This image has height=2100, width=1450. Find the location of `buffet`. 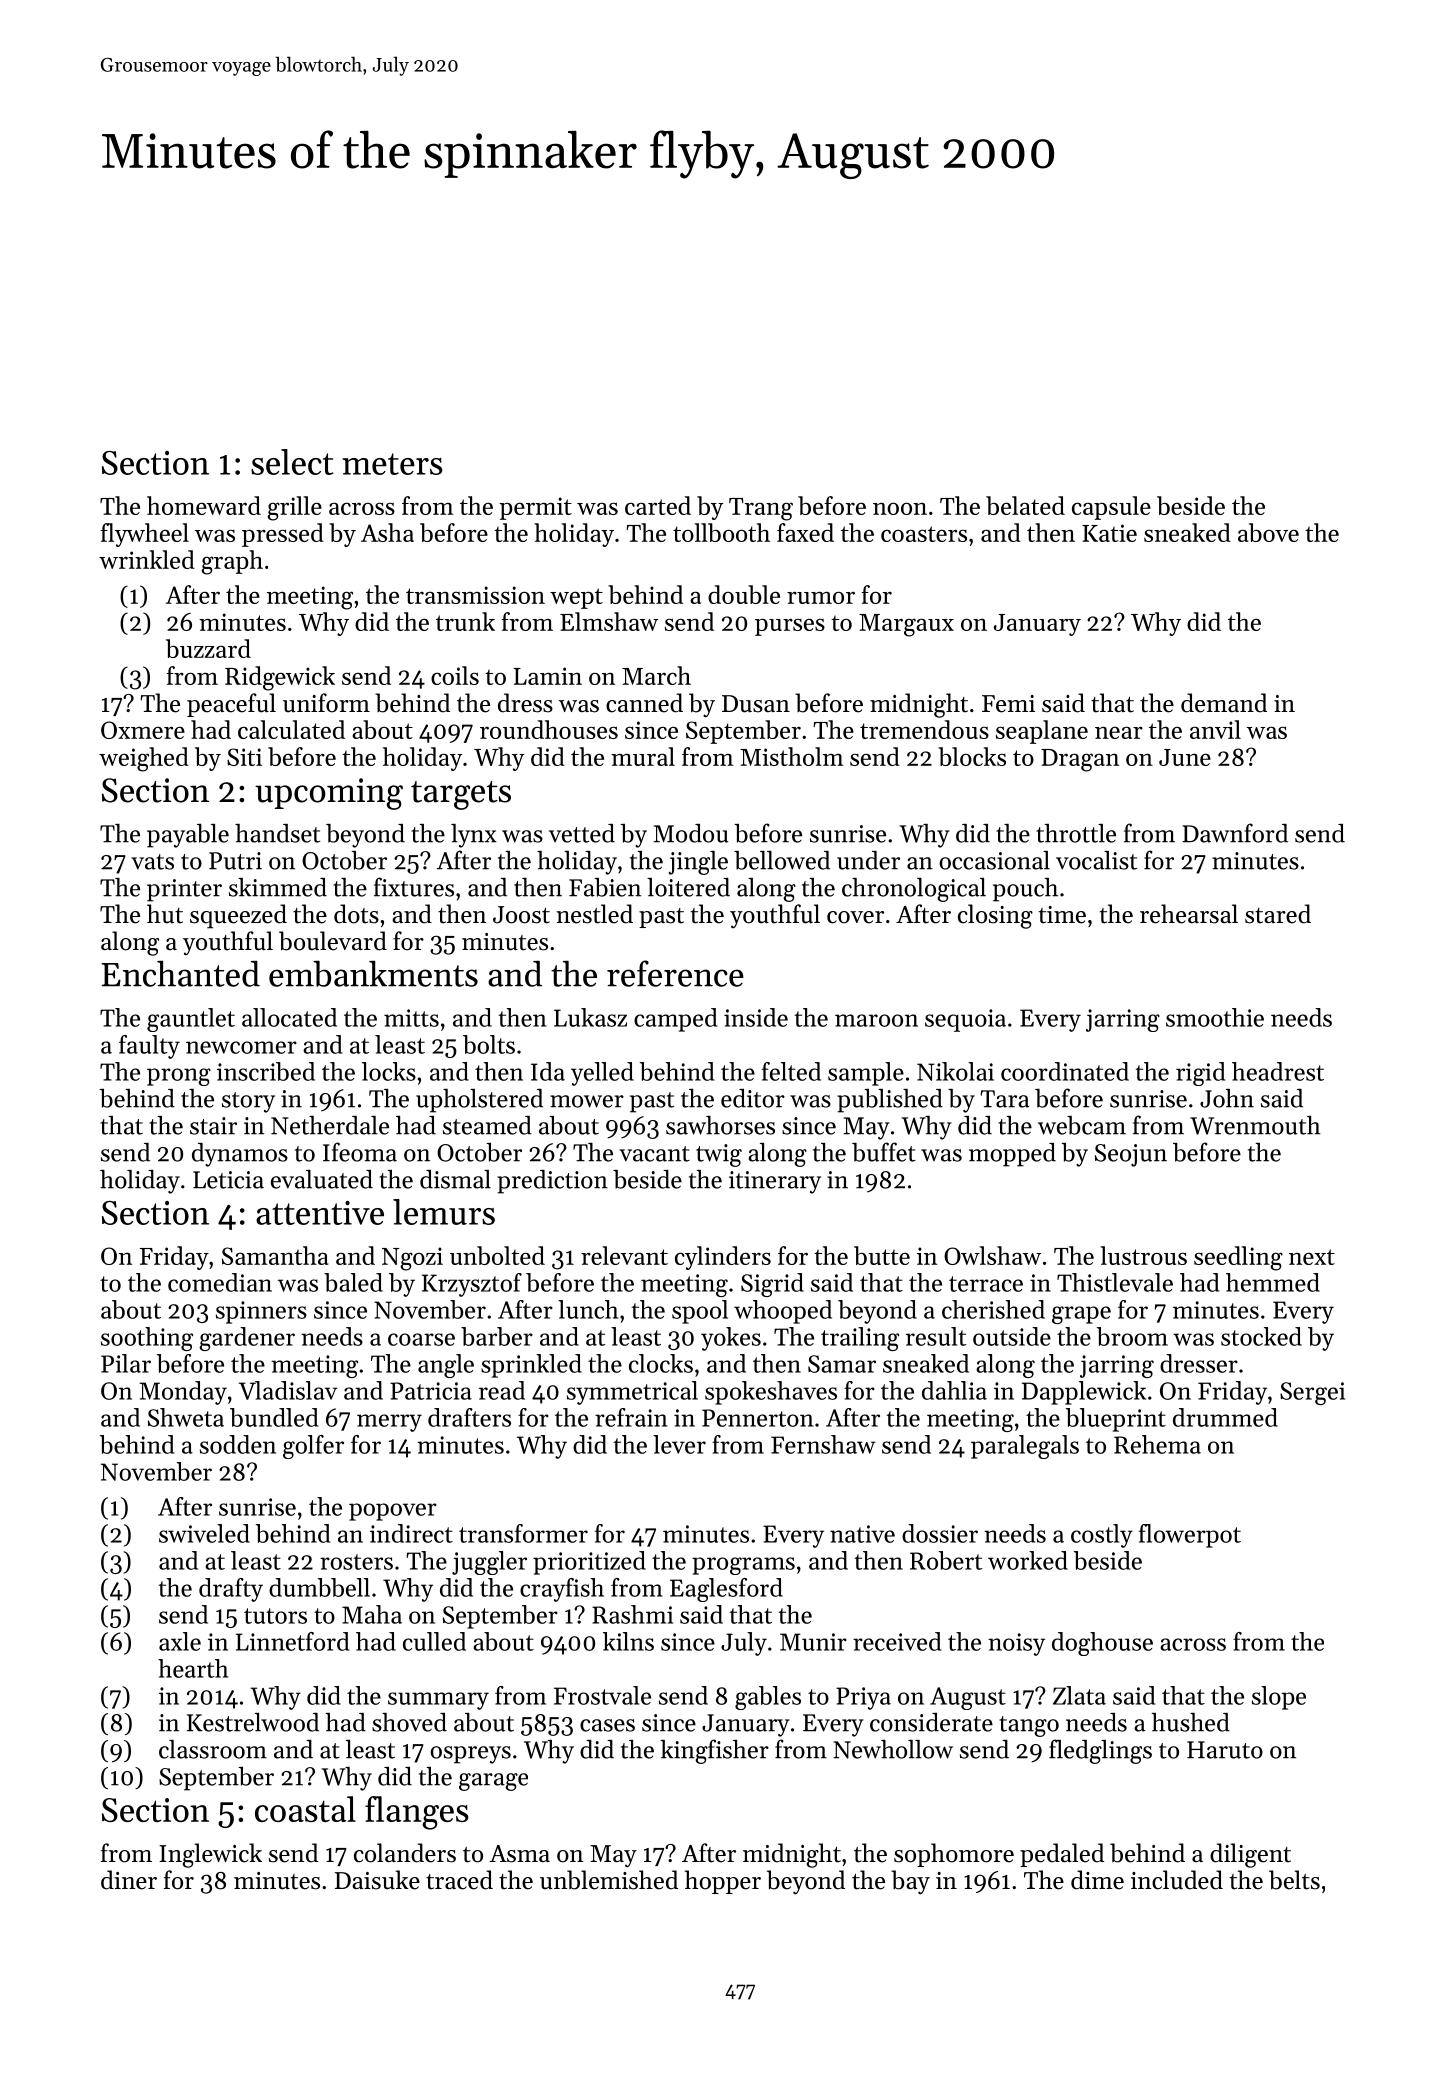

buffet is located at coordinates (884, 1152).
